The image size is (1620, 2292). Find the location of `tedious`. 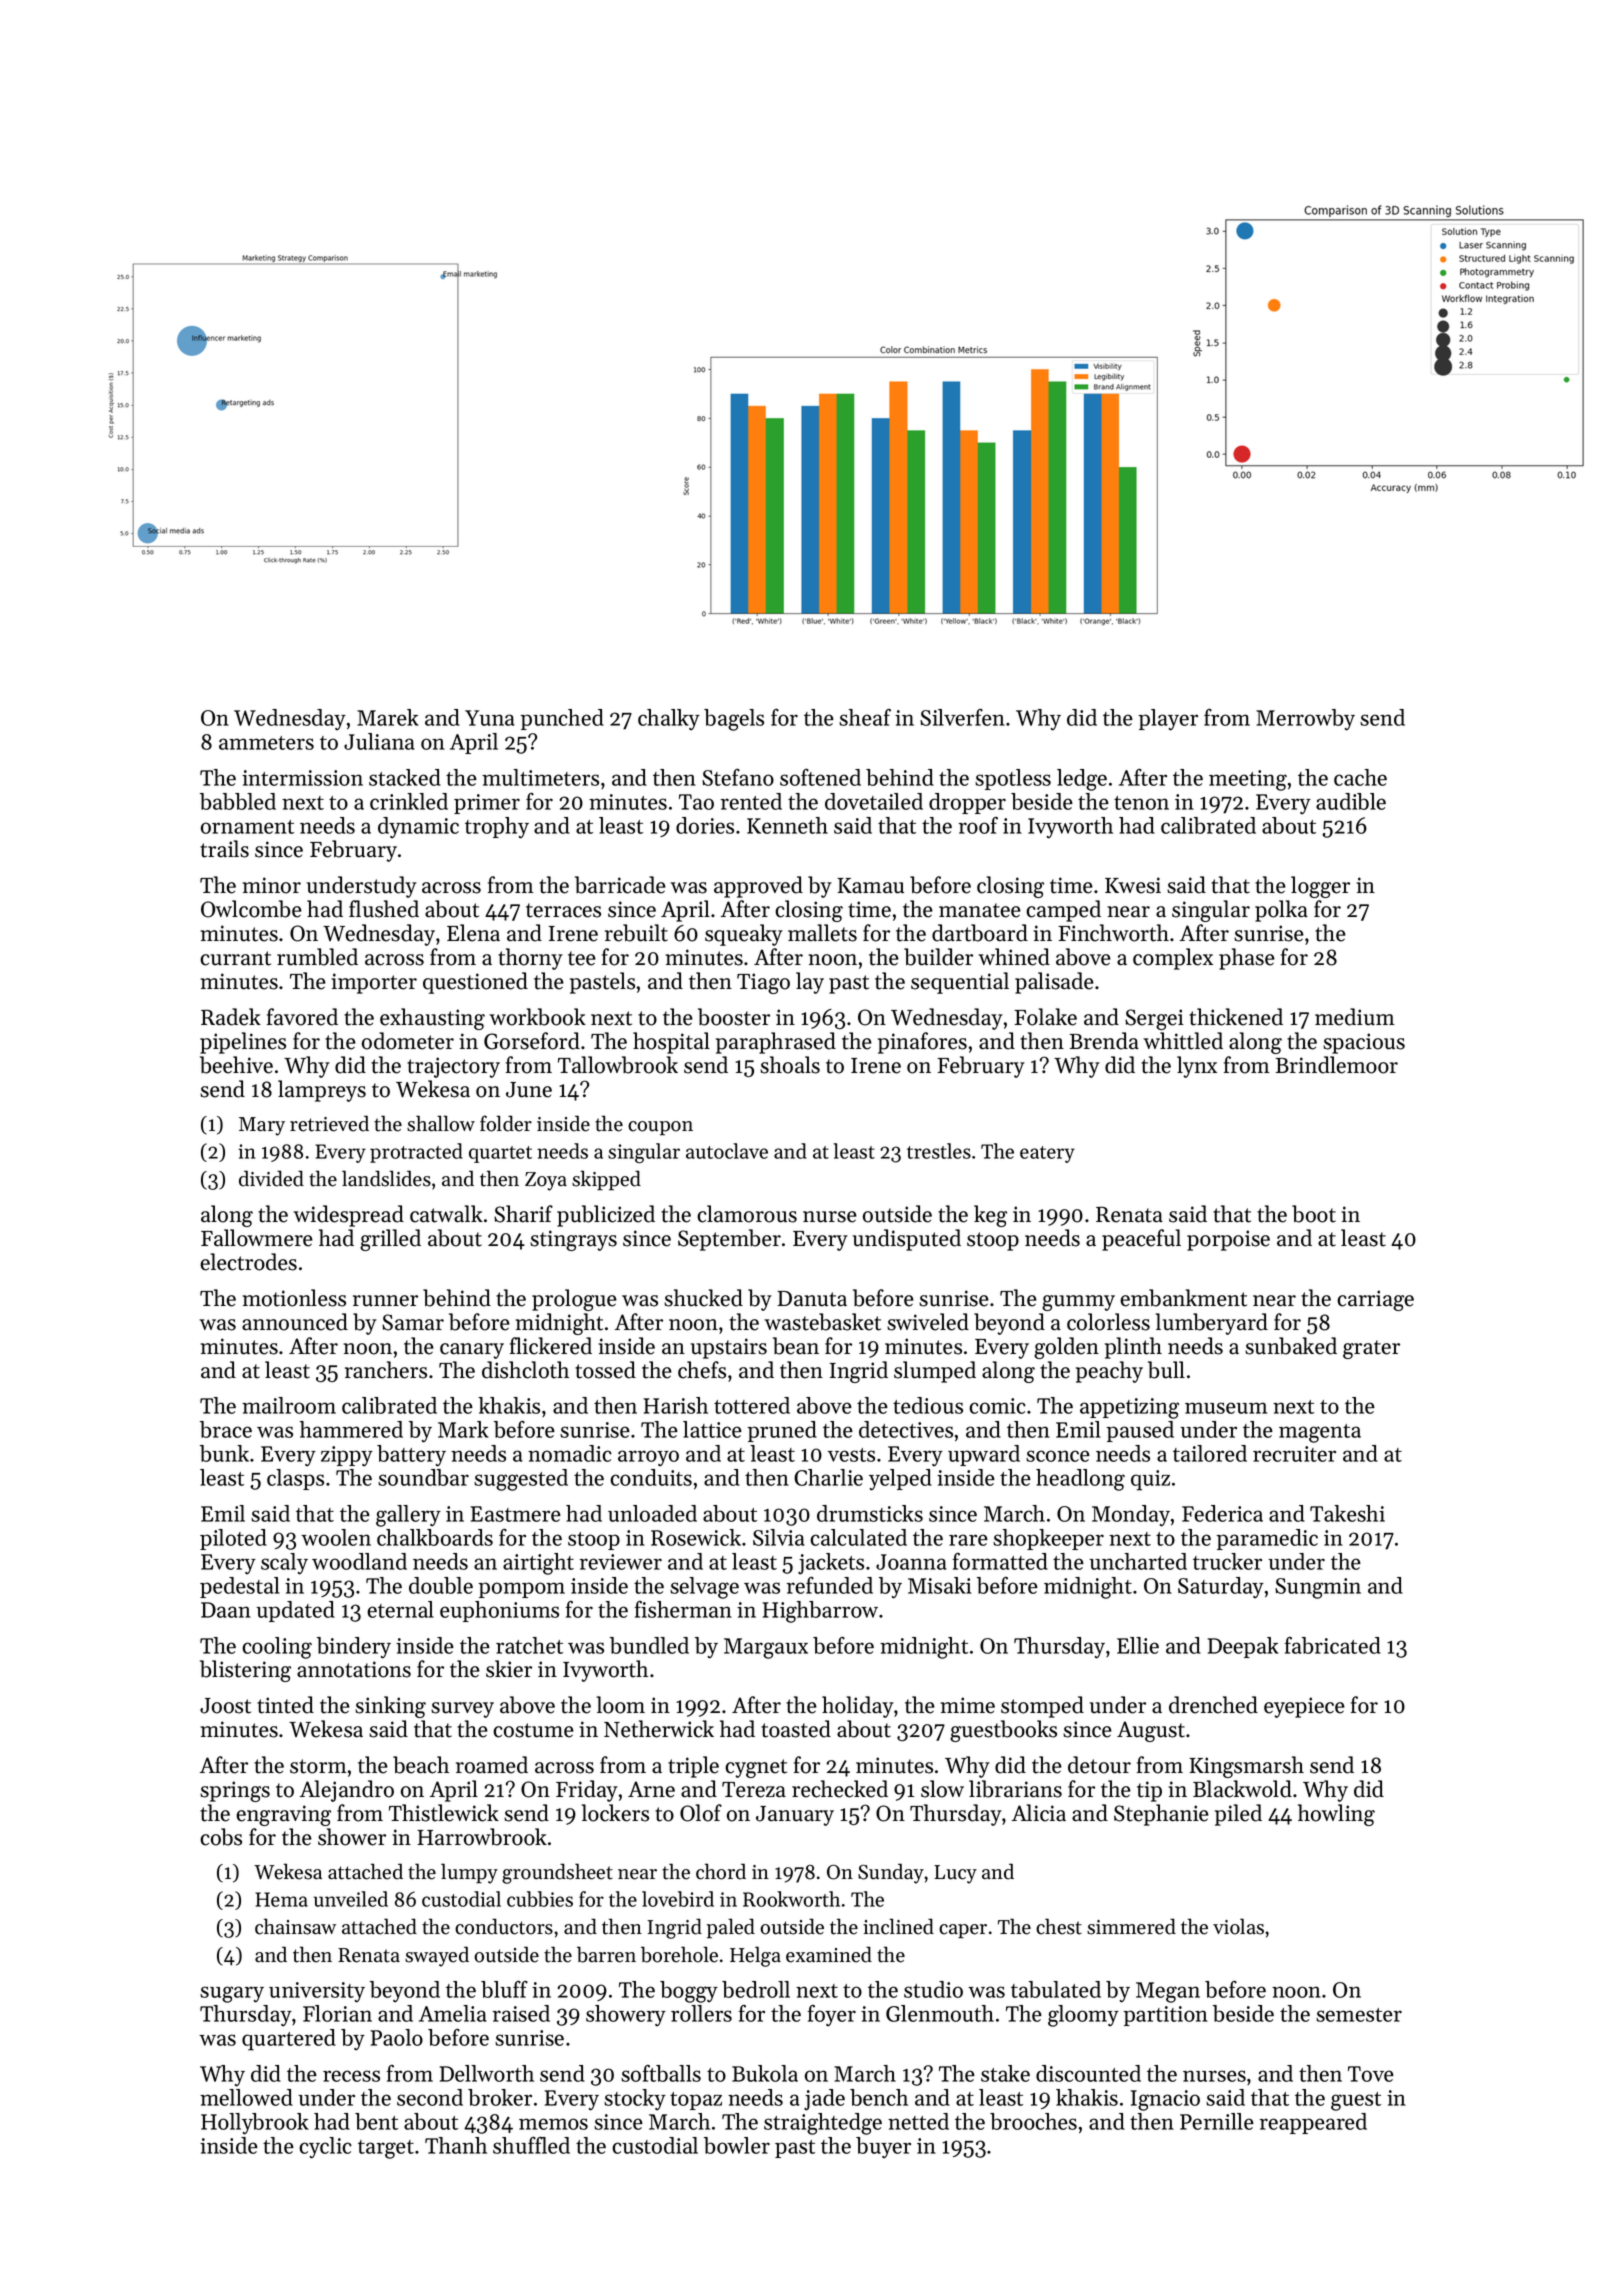

tedious is located at coordinates (928, 1405).
